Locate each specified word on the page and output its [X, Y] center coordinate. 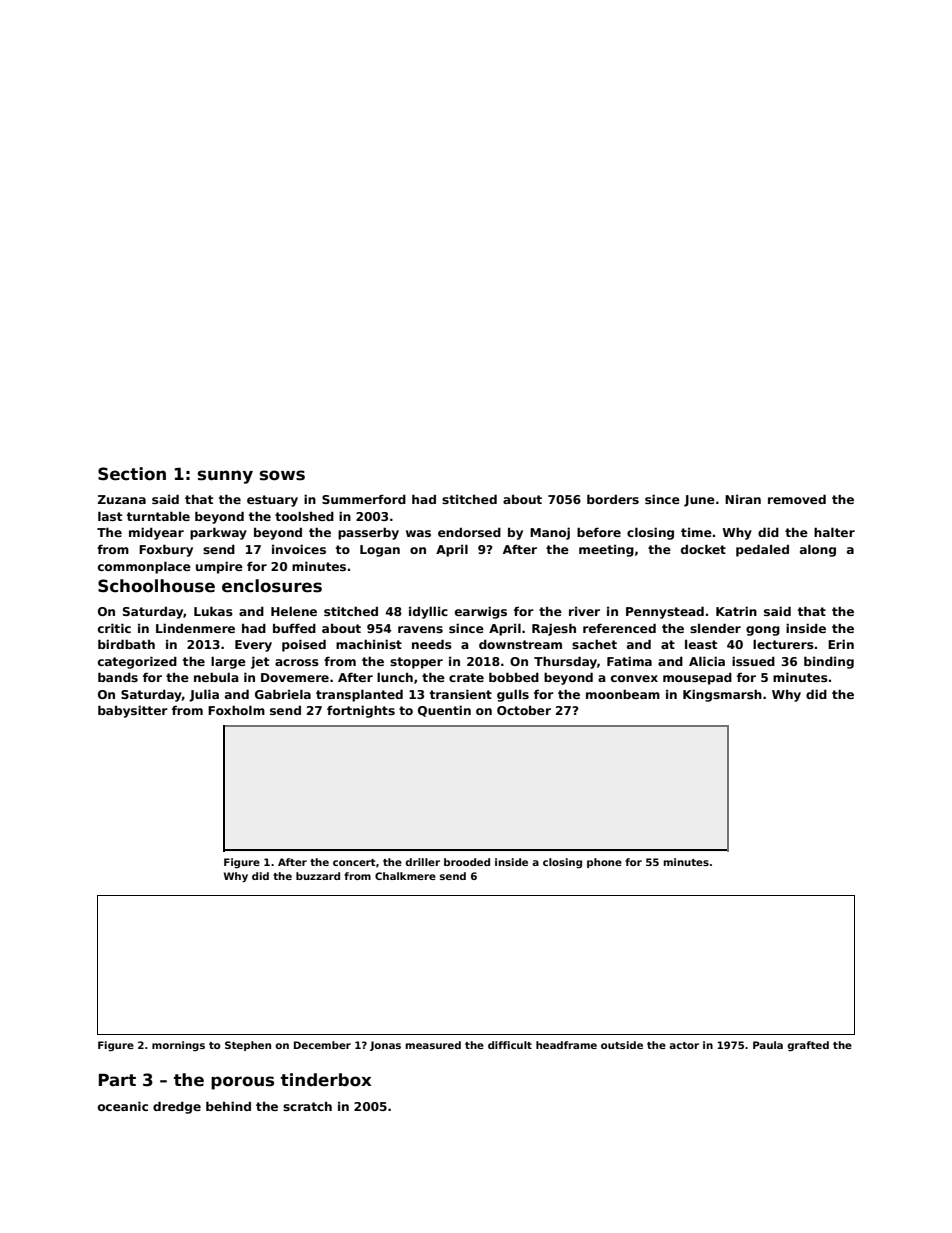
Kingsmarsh [722, 695]
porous [242, 1083]
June [699, 501]
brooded [467, 862]
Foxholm [236, 710]
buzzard [318, 876]
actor [684, 1045]
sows [282, 475]
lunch [395, 677]
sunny [225, 477]
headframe [566, 1045]
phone [604, 863]
